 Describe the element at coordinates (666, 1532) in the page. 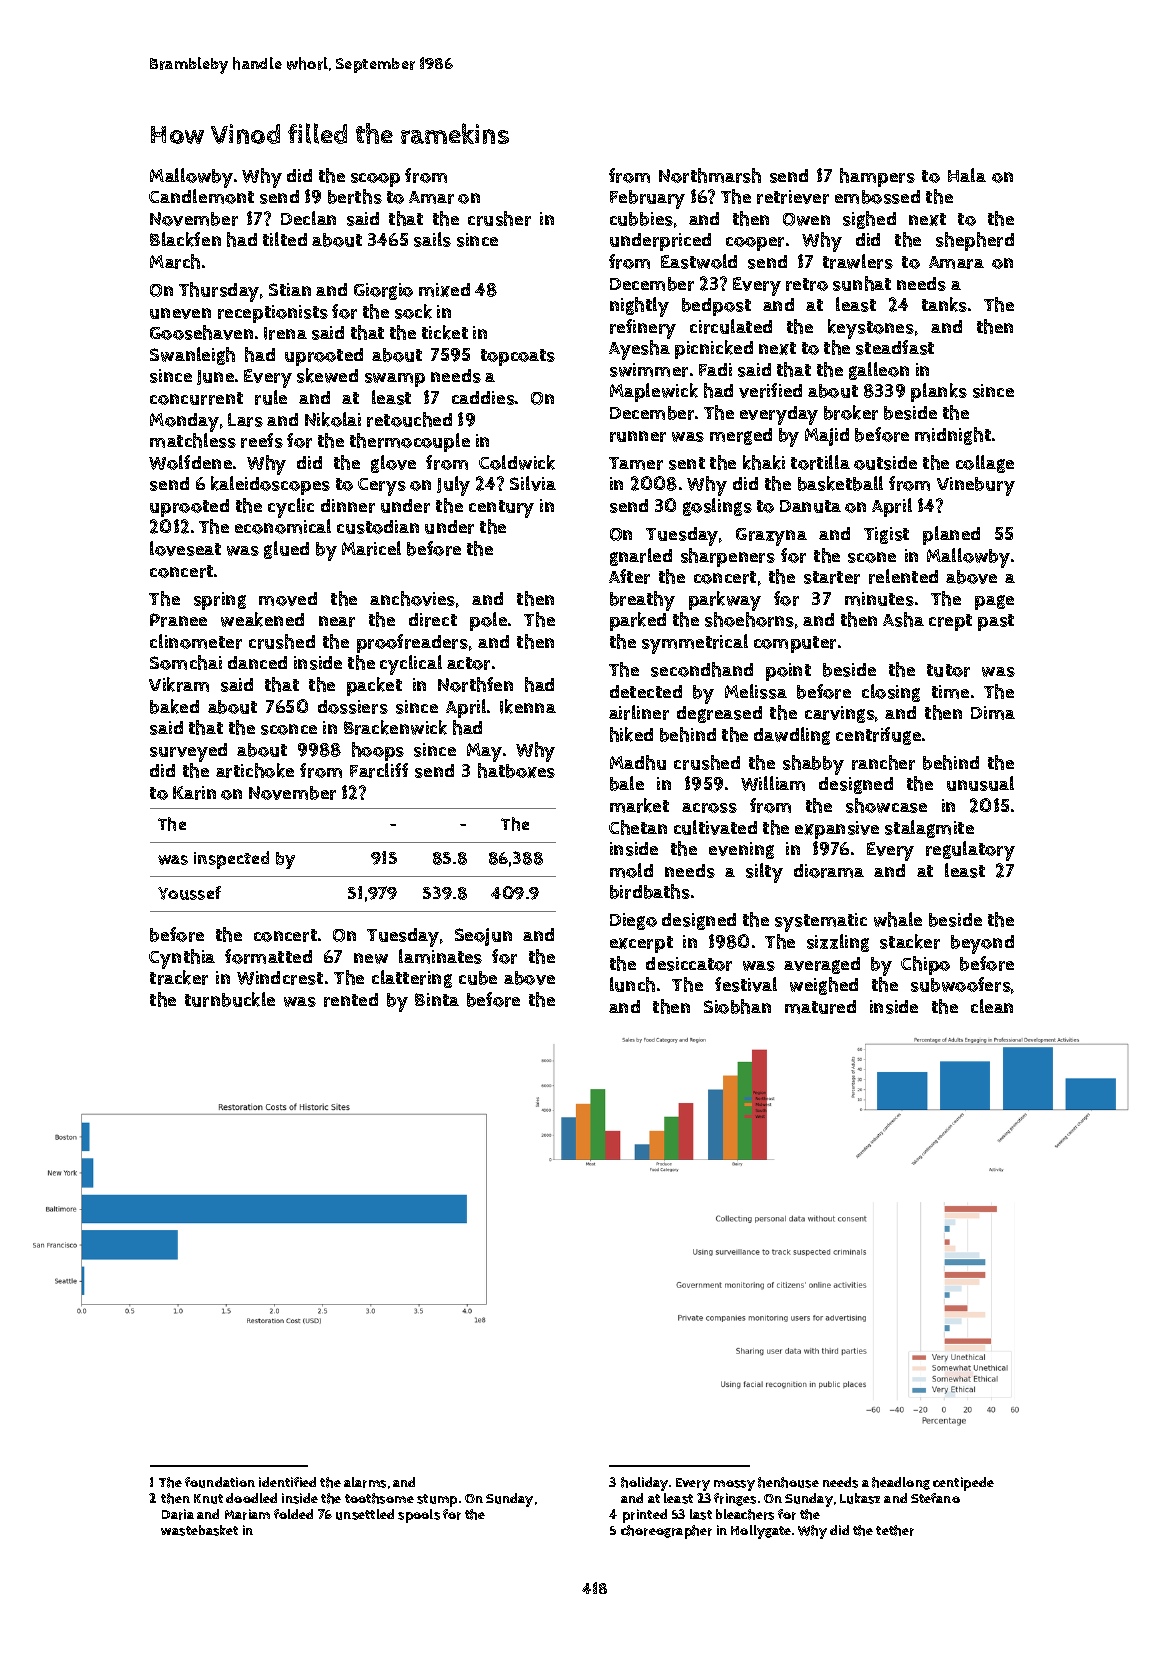

I see `choreographer` at that location.
